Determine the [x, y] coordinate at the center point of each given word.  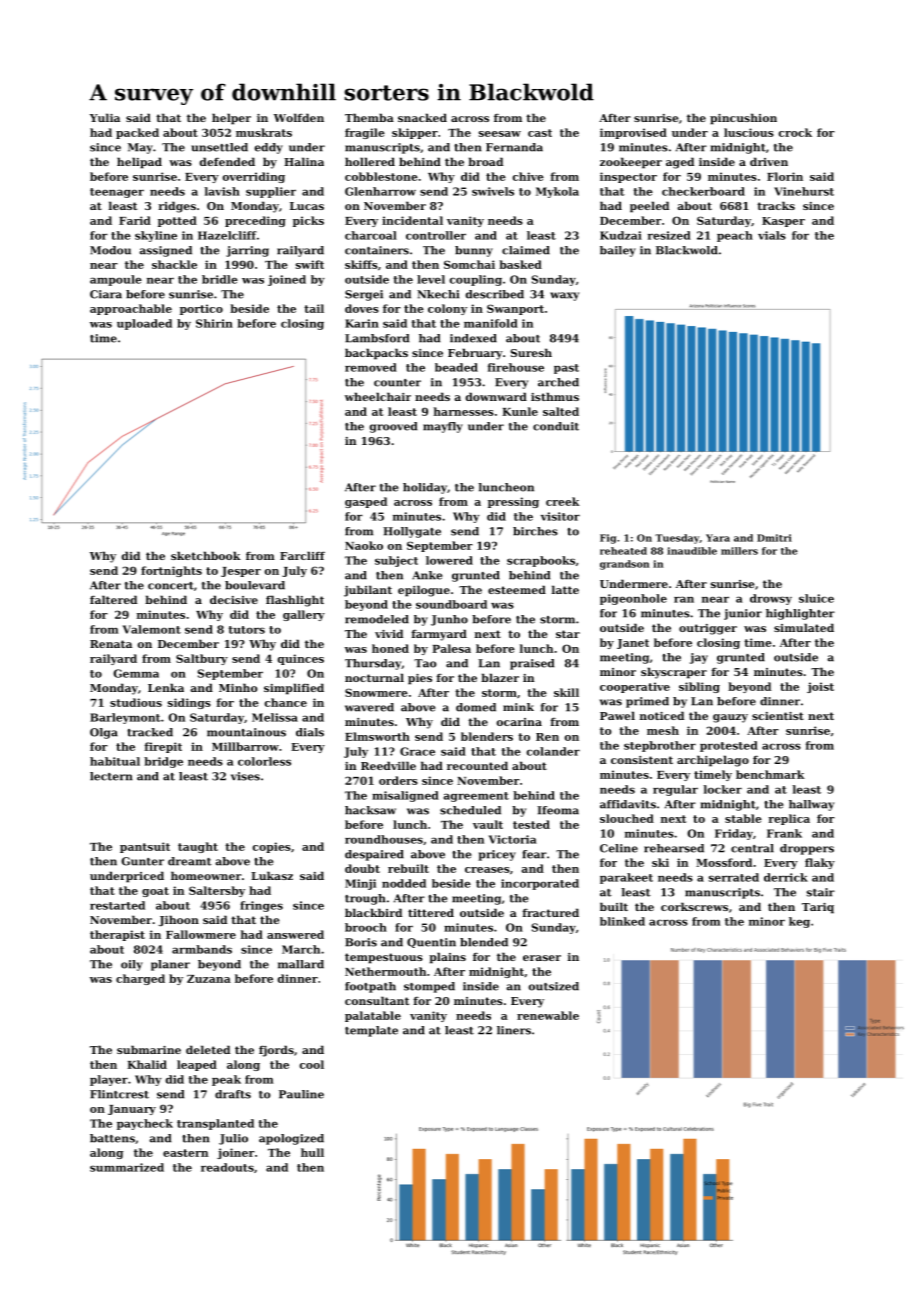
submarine [149, 1049]
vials [772, 235]
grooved [393, 427]
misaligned [405, 796]
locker [723, 789]
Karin [362, 323]
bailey [618, 251]
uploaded [144, 324]
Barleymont [125, 718]
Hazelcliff [227, 235]
